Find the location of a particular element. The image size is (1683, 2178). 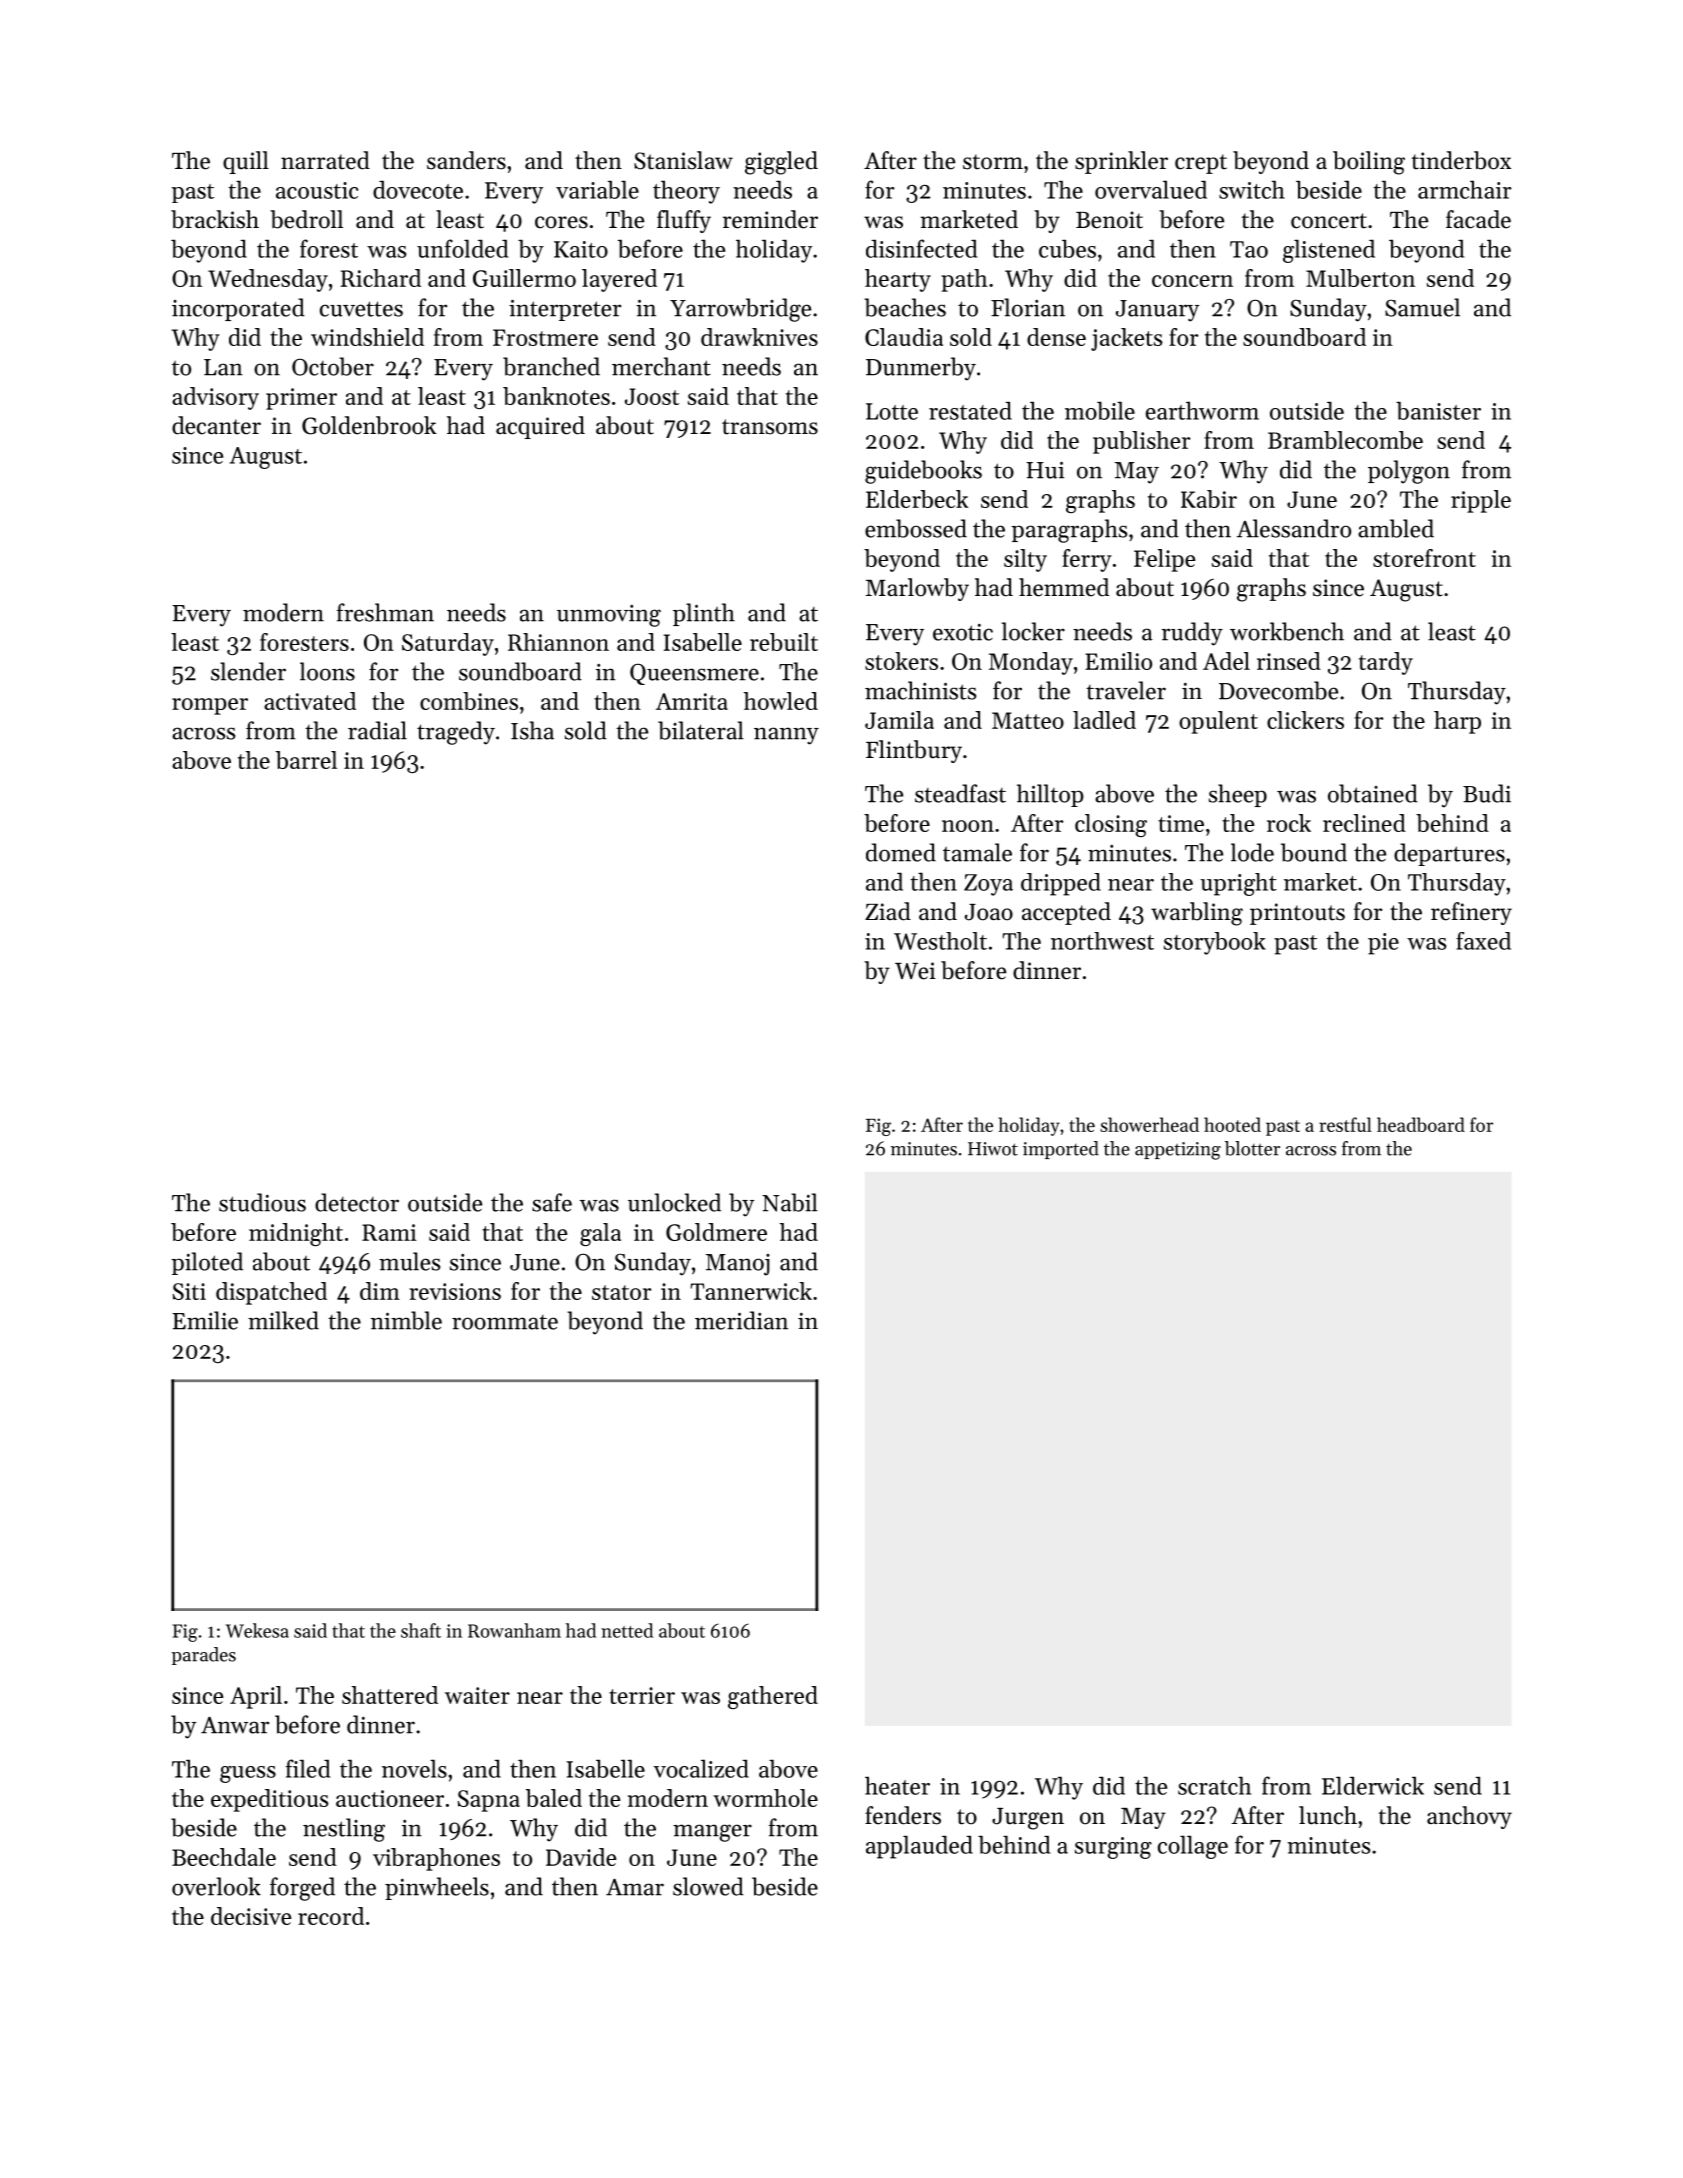

sanders is located at coordinates (466, 160).
